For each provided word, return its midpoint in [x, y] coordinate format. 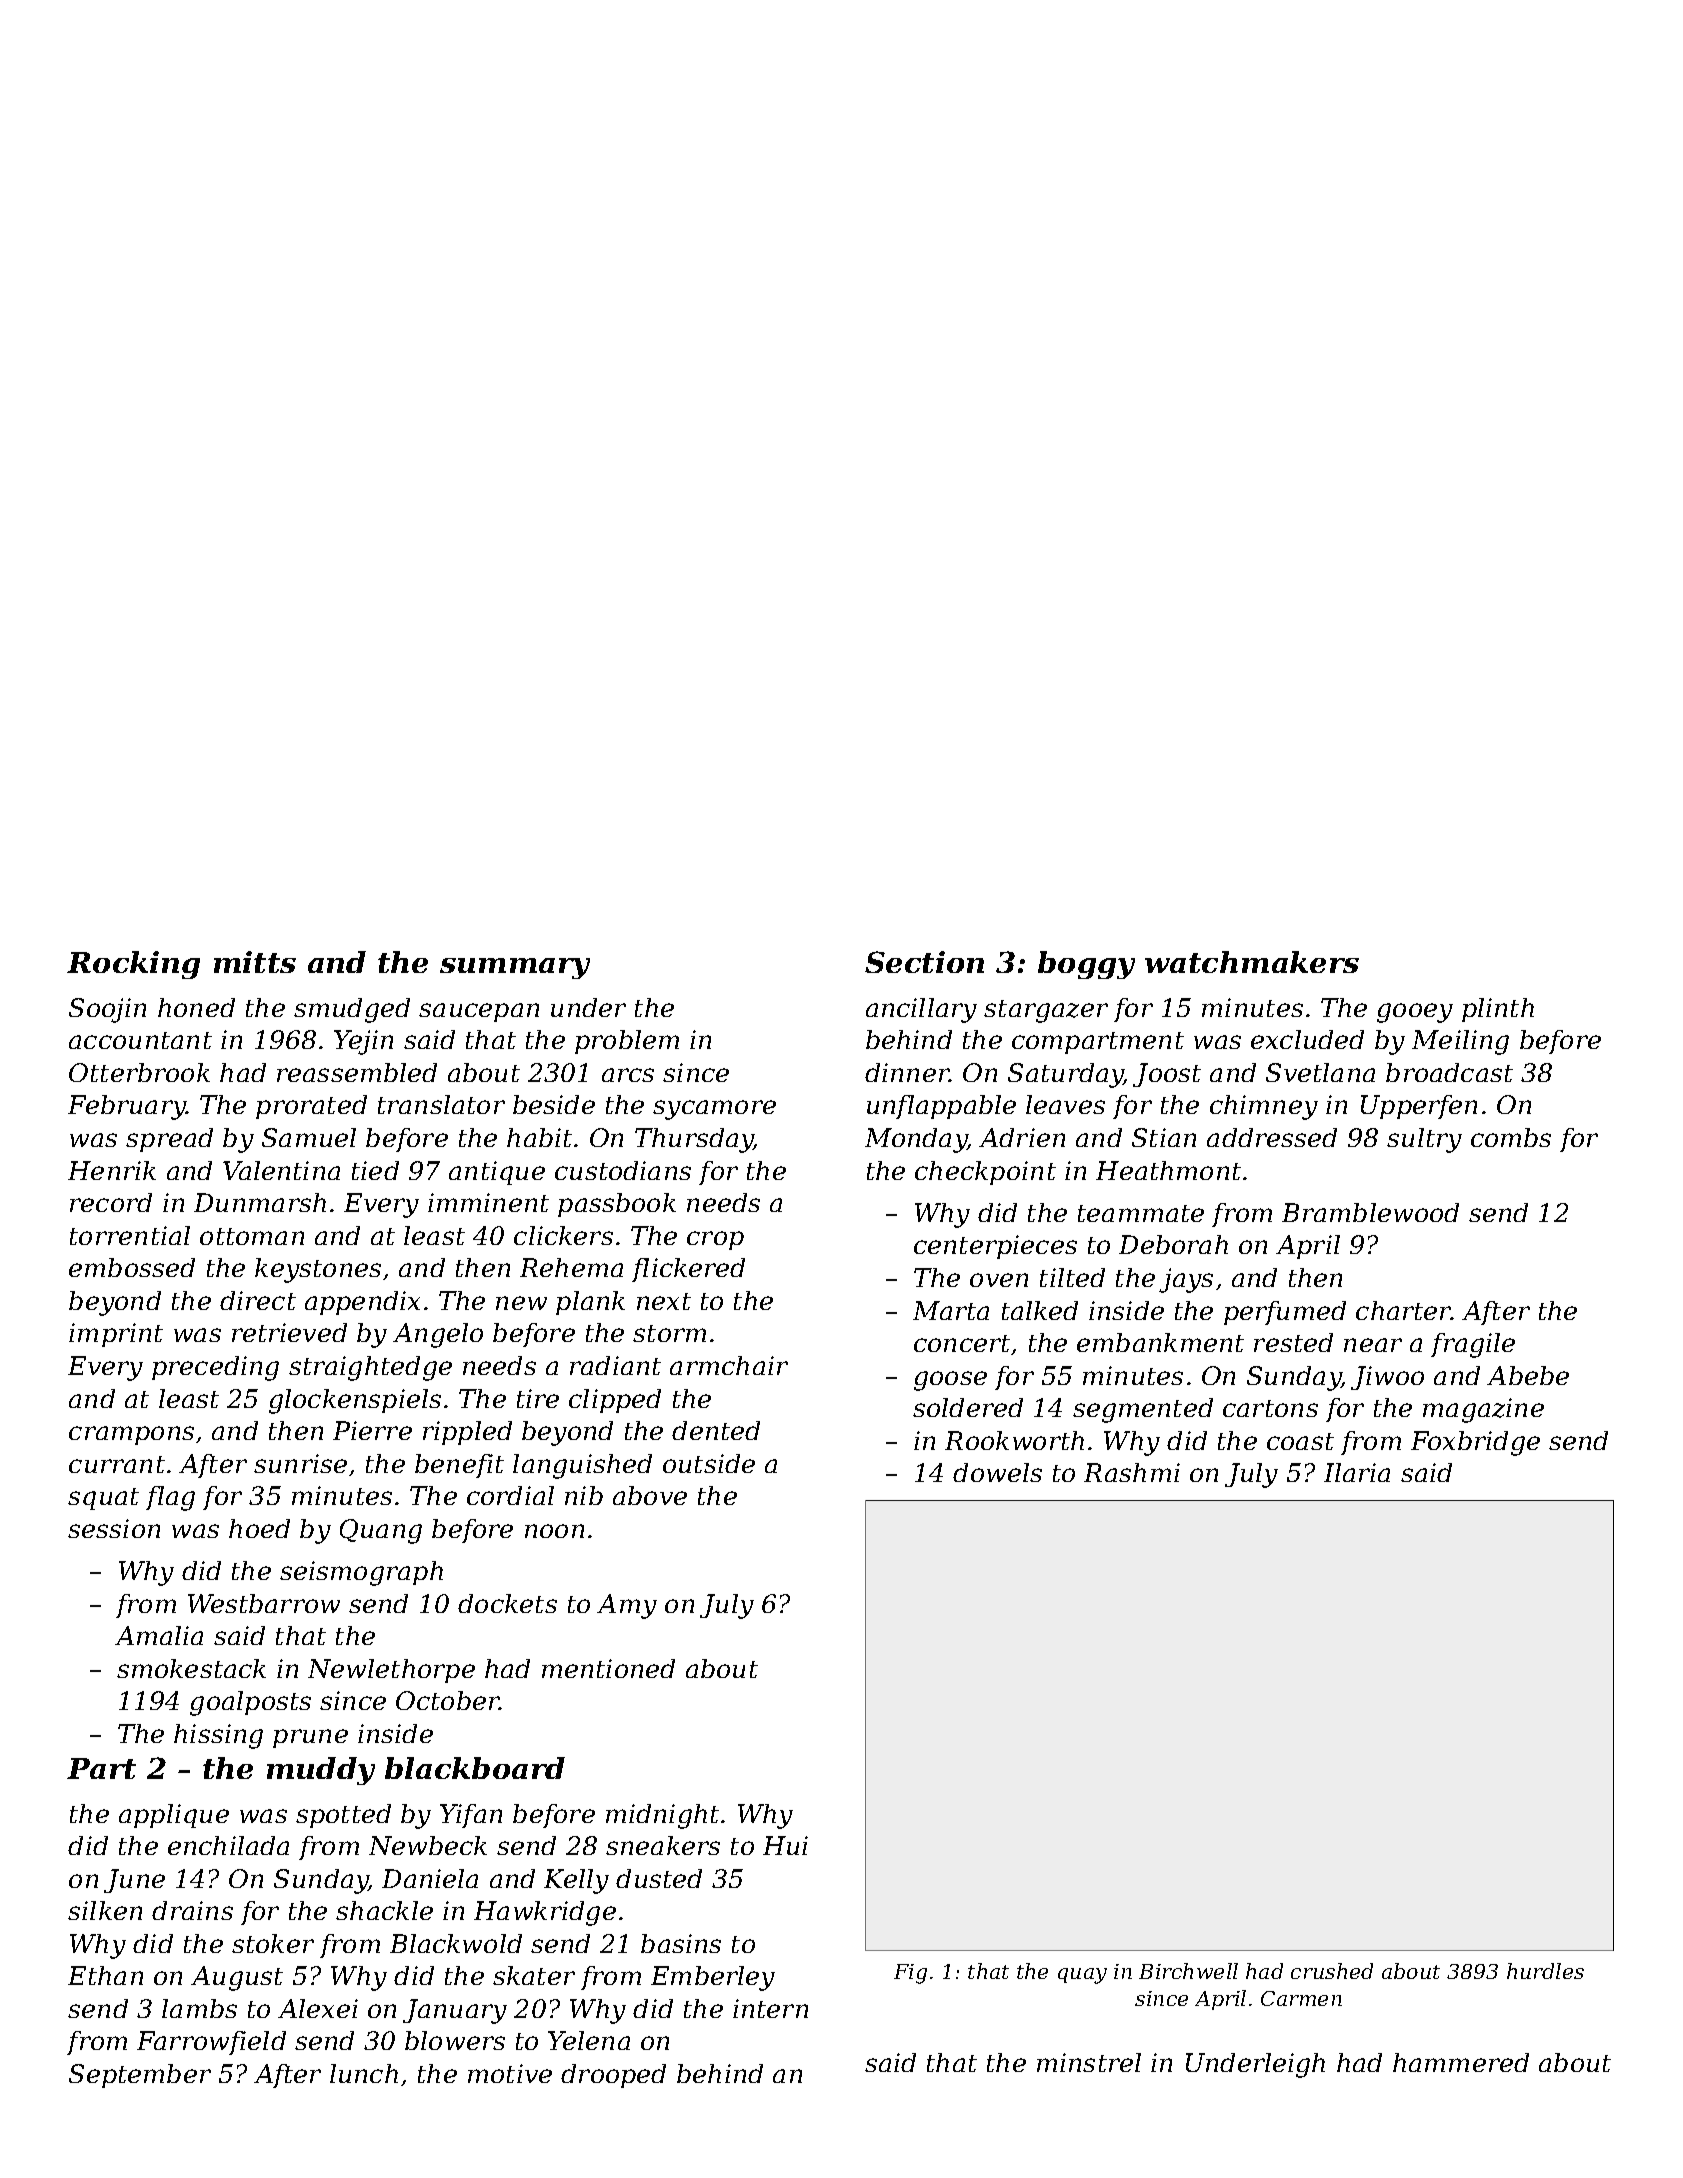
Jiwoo [1387, 1378]
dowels [997, 1472]
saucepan [479, 1012]
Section [924, 962]
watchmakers [1252, 962]
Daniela [430, 1878]
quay [1082, 1976]
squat [103, 1499]
